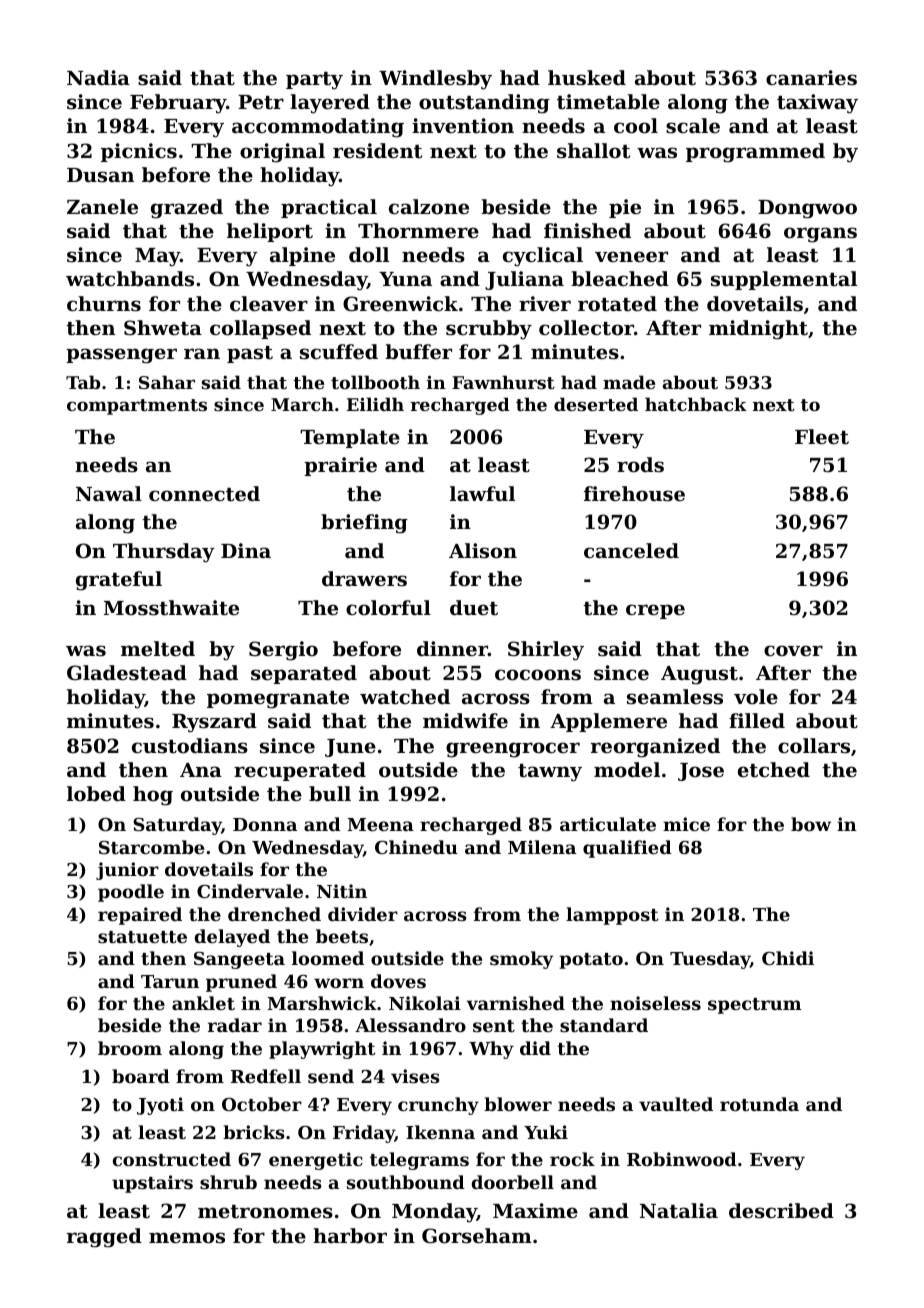  I want to click on supplemental, so click(784, 280).
